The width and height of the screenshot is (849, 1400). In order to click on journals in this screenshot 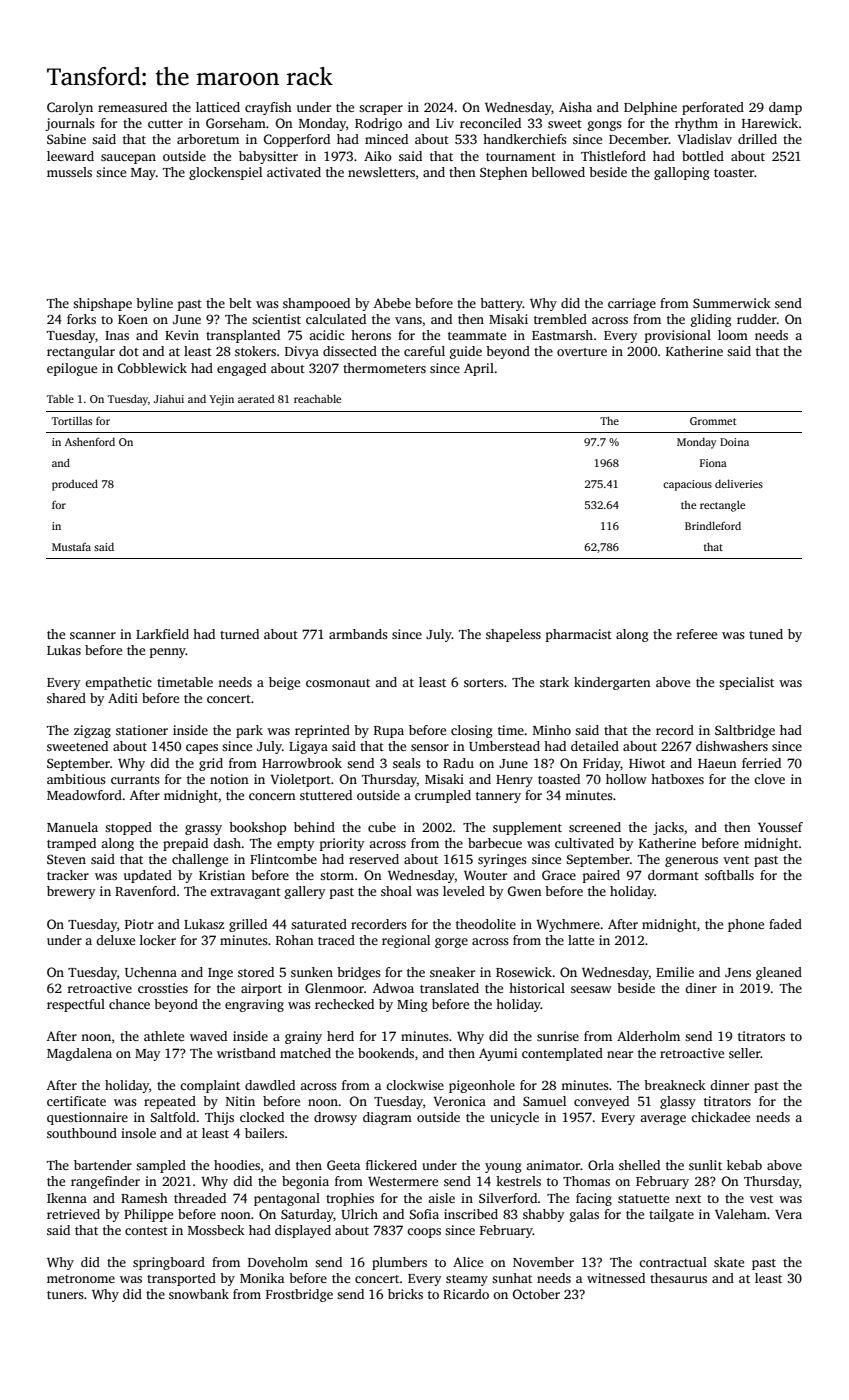, I will do `click(70, 124)`.
